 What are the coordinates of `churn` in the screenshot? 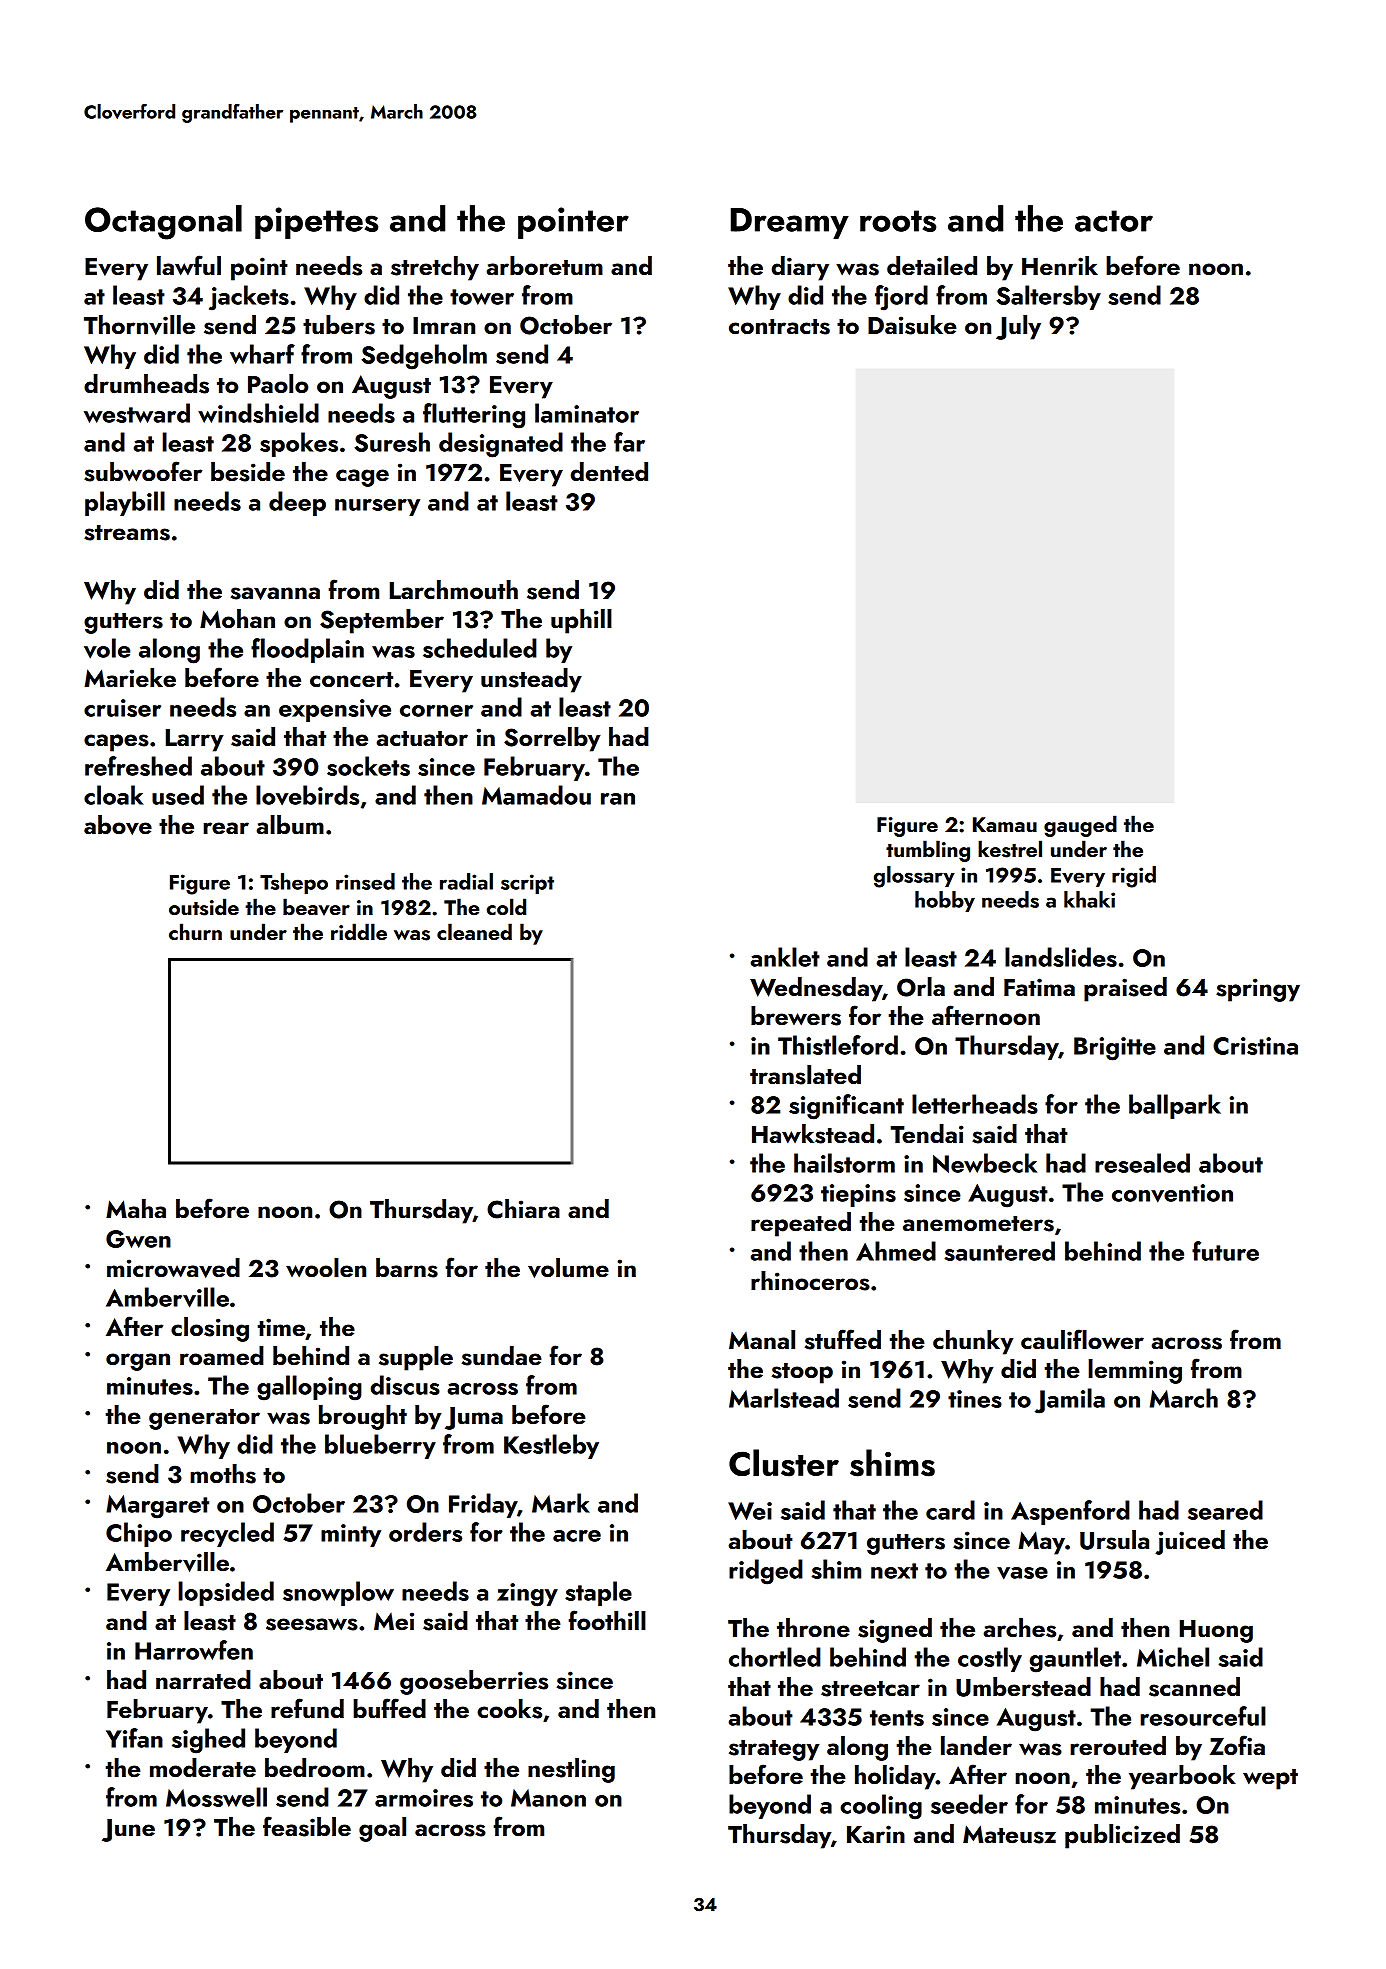 It's located at (195, 931).
